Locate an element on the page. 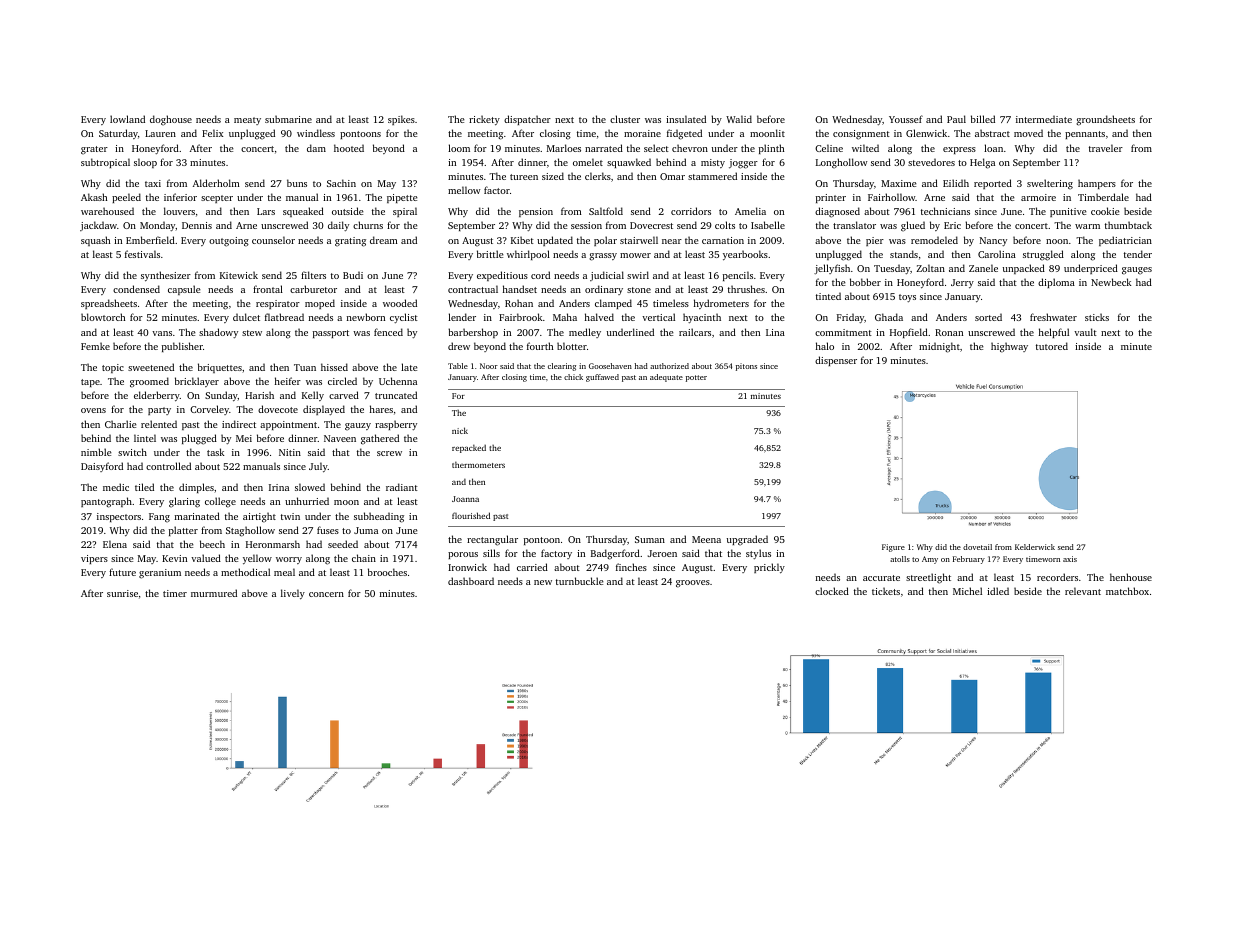 The width and height of the page is (1233, 952). potter is located at coordinates (696, 378).
